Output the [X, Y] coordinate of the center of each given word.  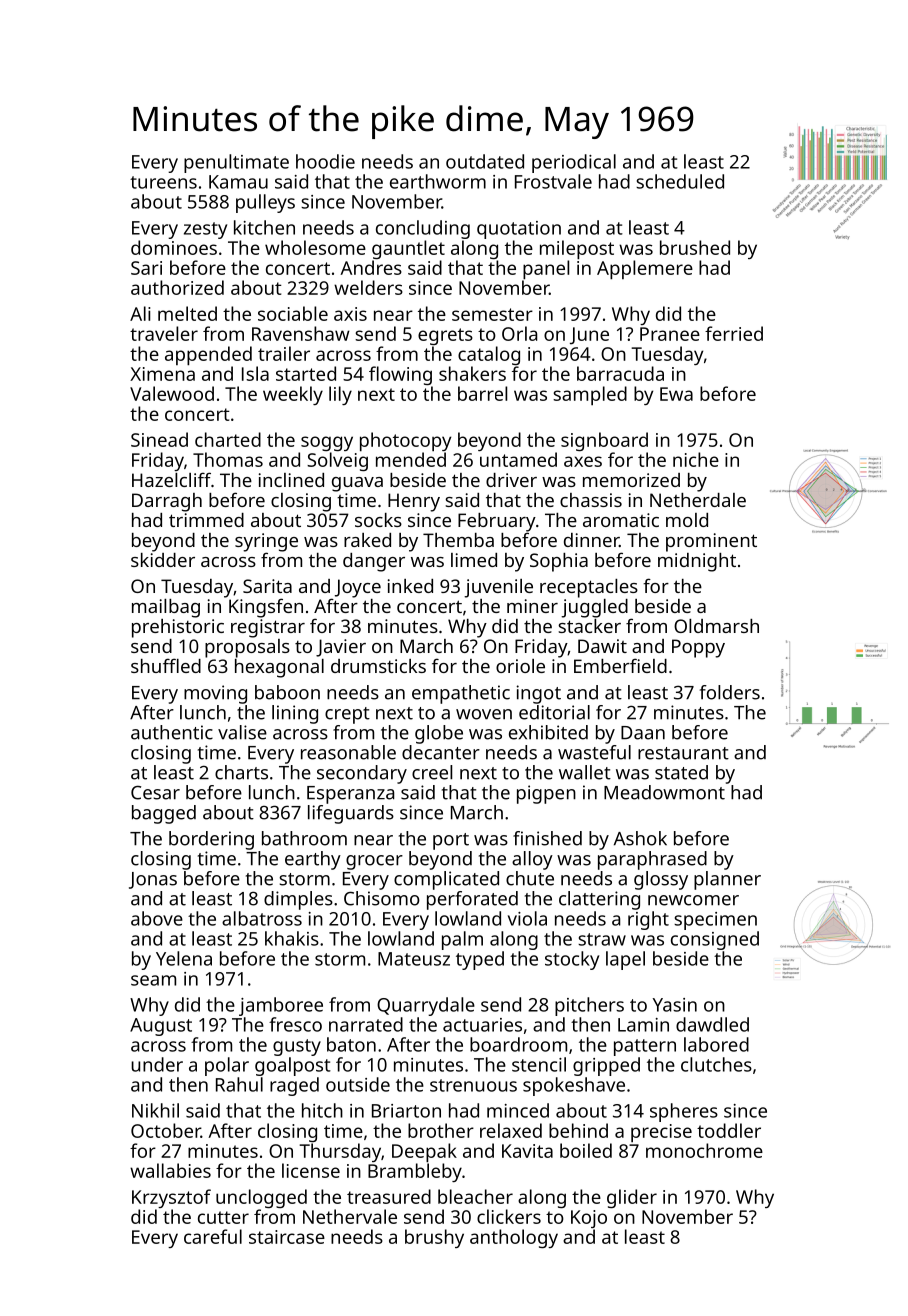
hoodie [325, 161]
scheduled [680, 181]
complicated [446, 880]
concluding [423, 229]
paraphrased [652, 860]
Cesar [155, 792]
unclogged [261, 1198]
